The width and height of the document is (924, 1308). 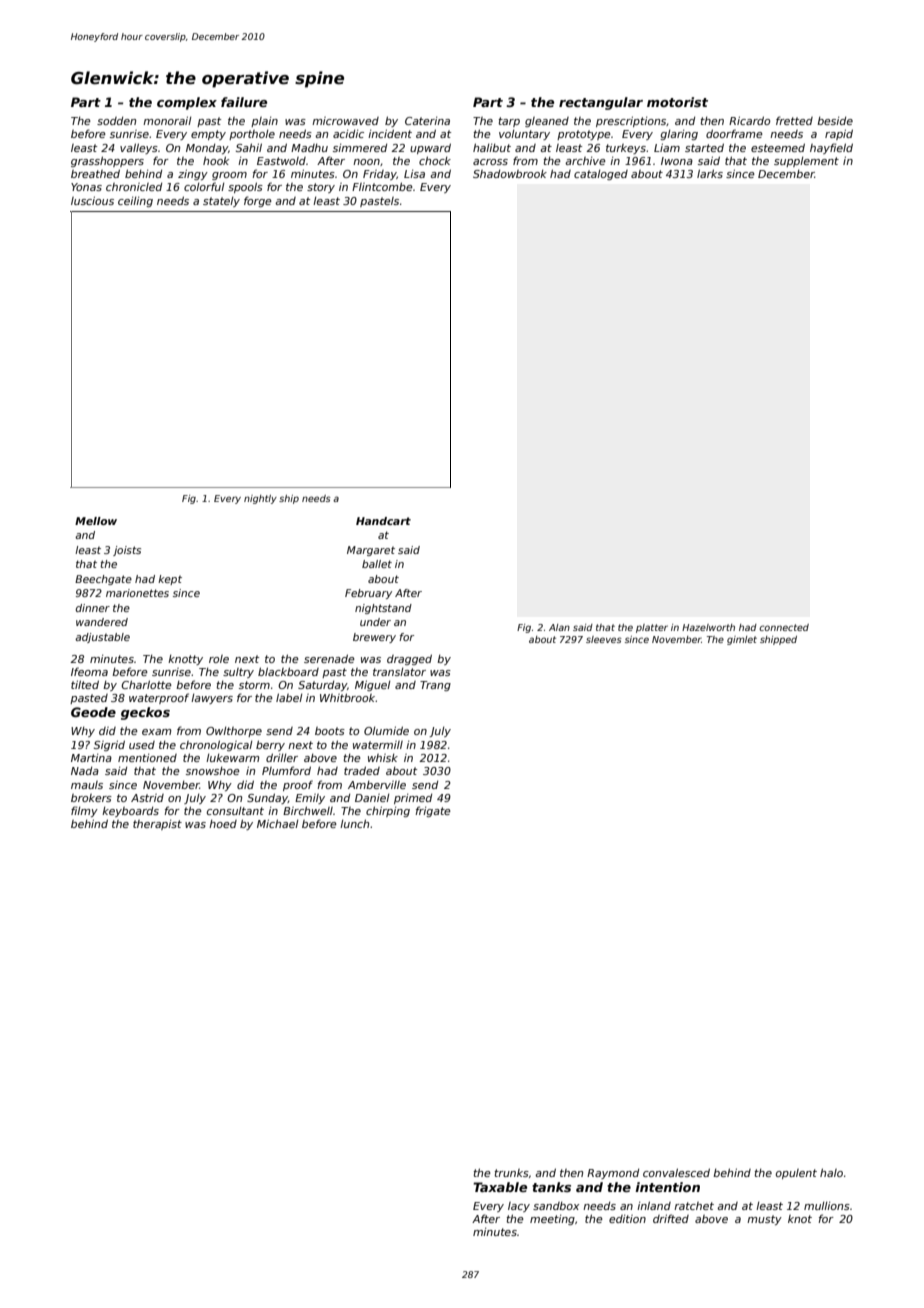 I want to click on Miguel, so click(x=372, y=685).
